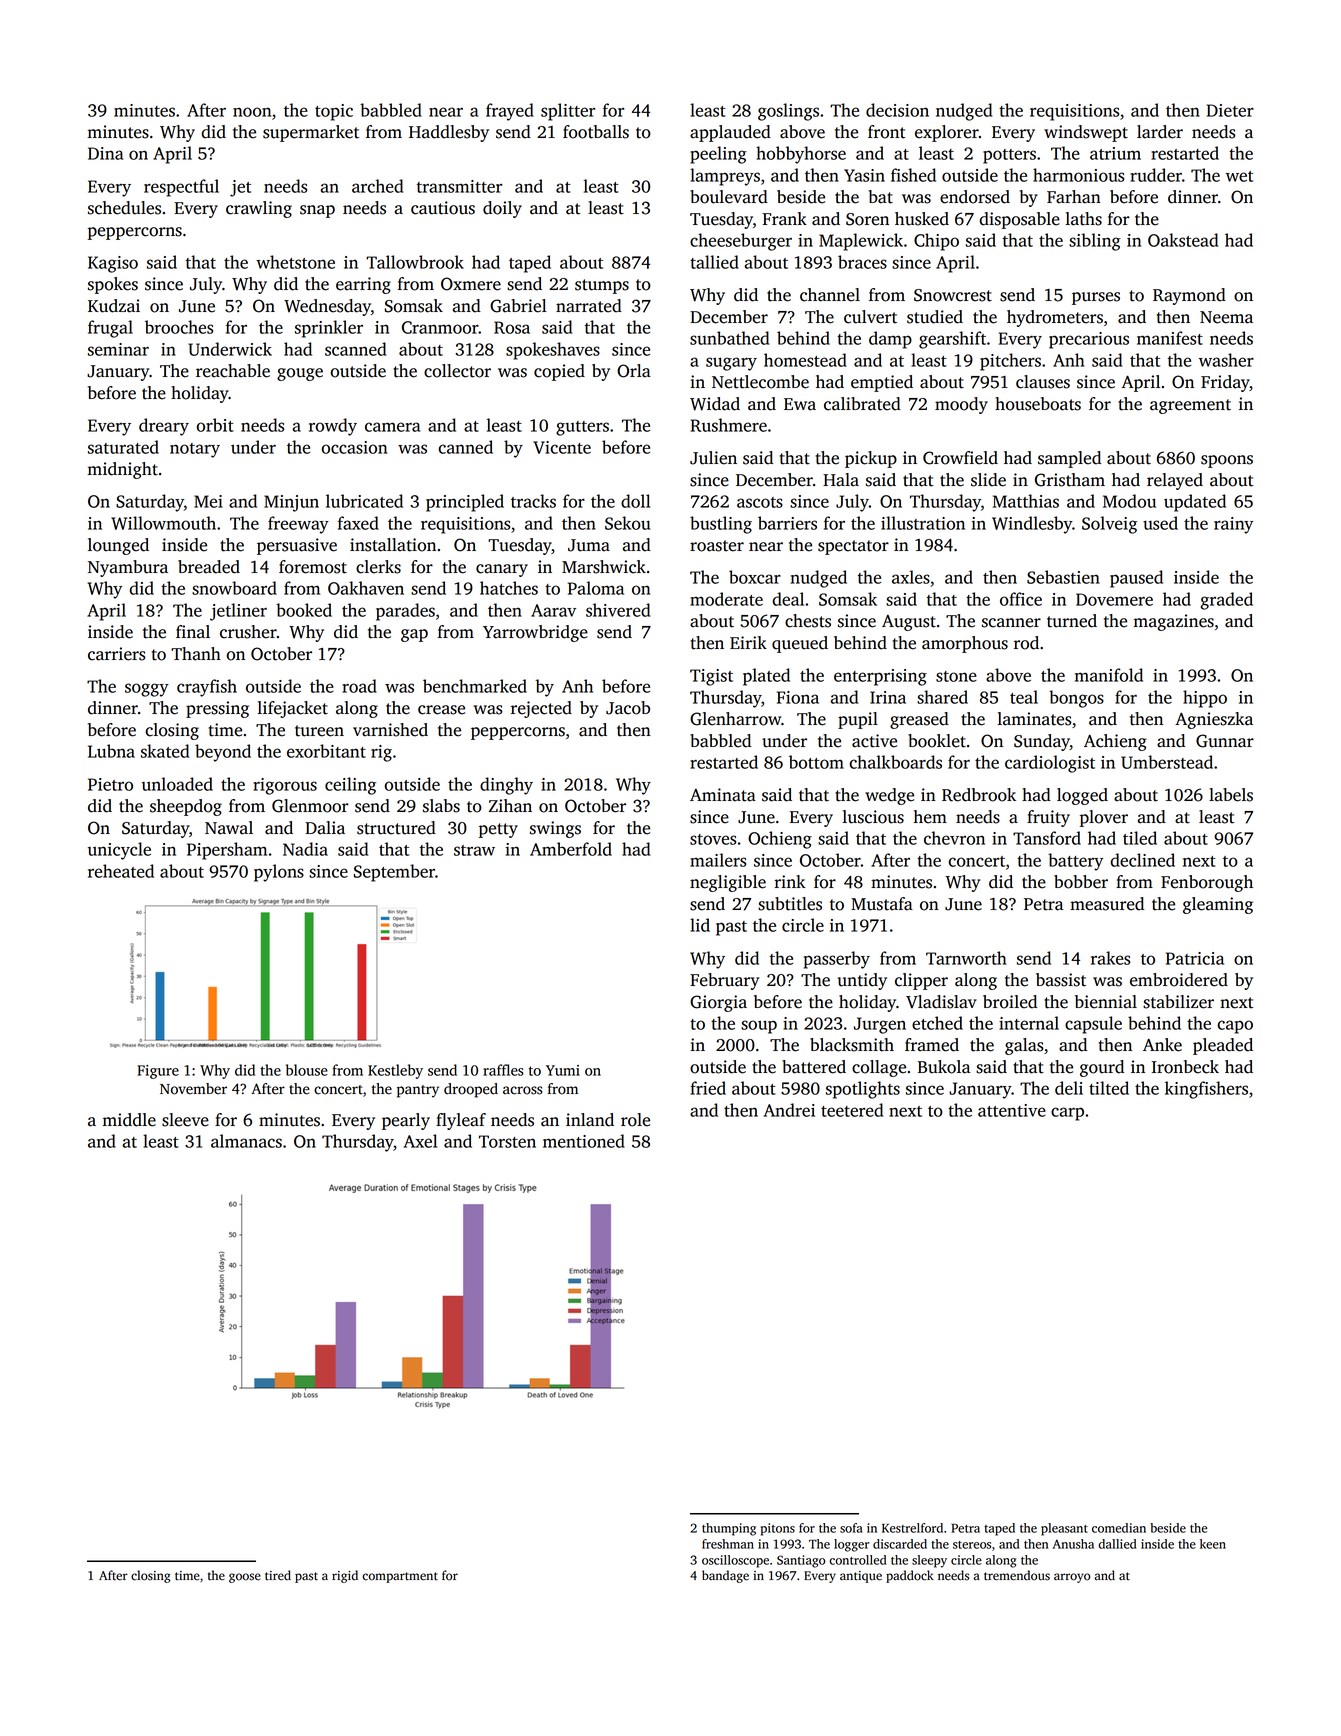 This screenshot has height=1736, width=1341. What do you see at coordinates (897, 110) in the screenshot?
I see `decision` at bounding box center [897, 110].
